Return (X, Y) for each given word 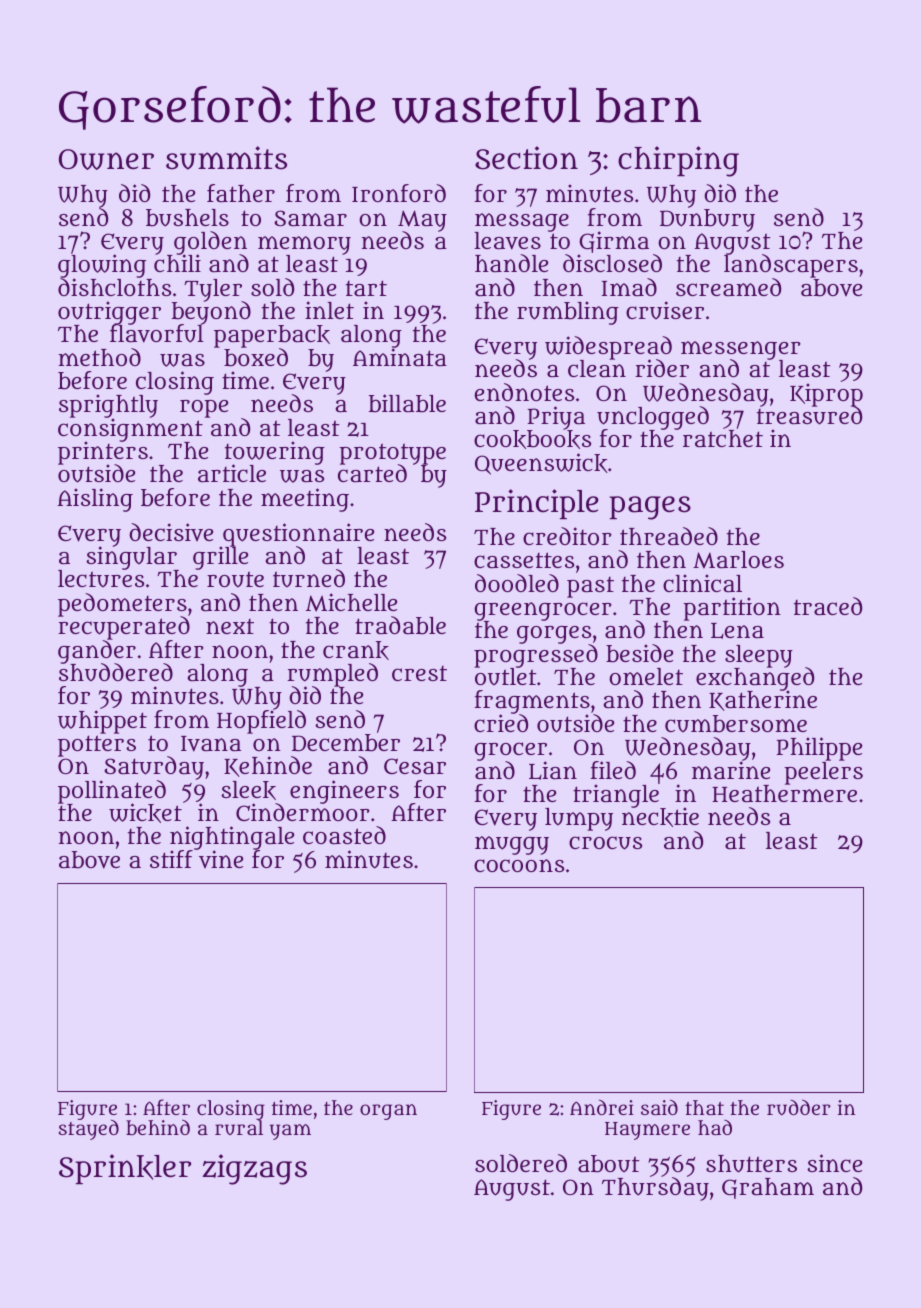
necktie (660, 817)
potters (97, 746)
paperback (272, 336)
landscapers (791, 266)
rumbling (568, 313)
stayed (89, 1130)
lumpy (579, 819)
